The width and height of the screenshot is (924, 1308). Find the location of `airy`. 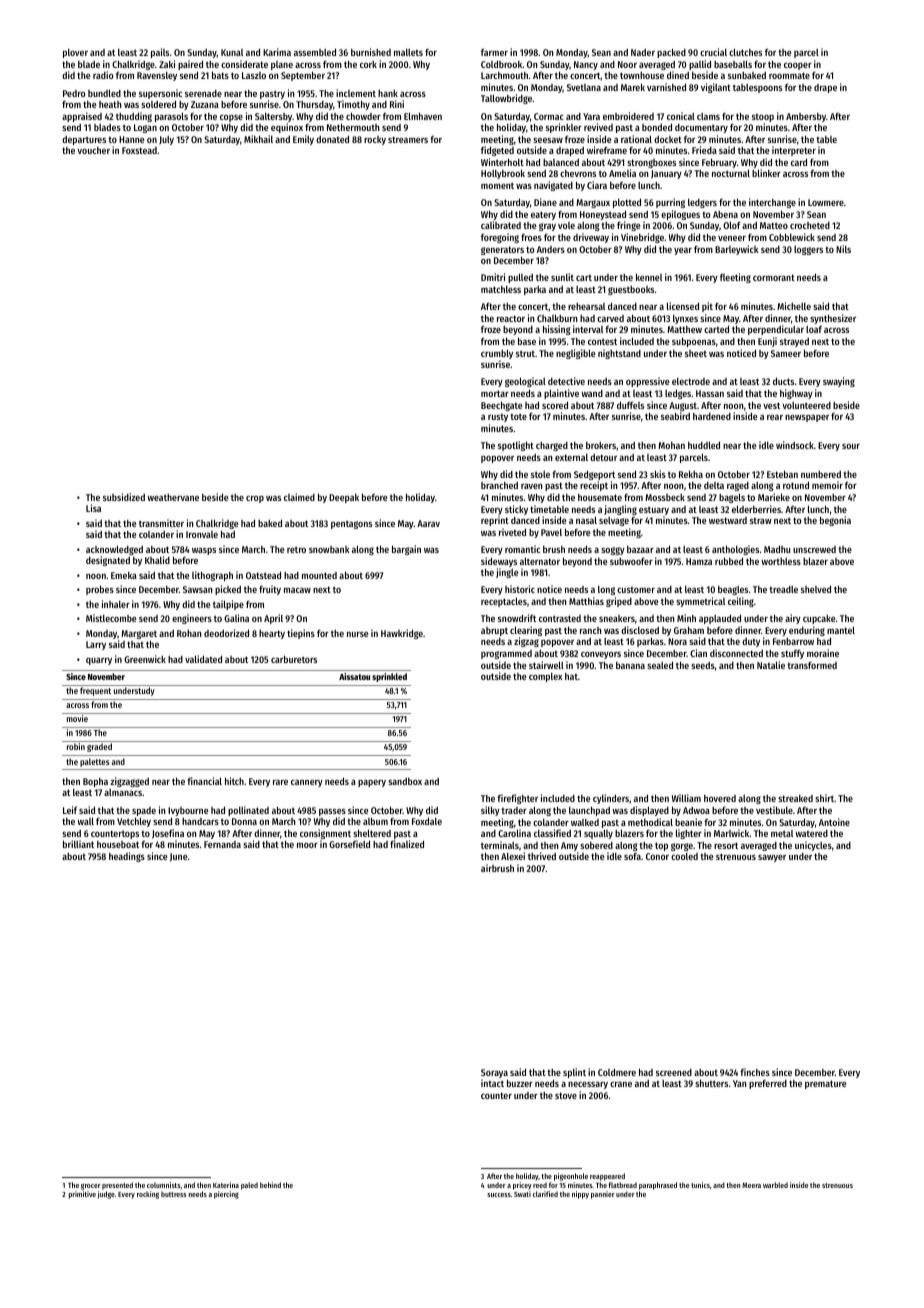

airy is located at coordinates (793, 619).
